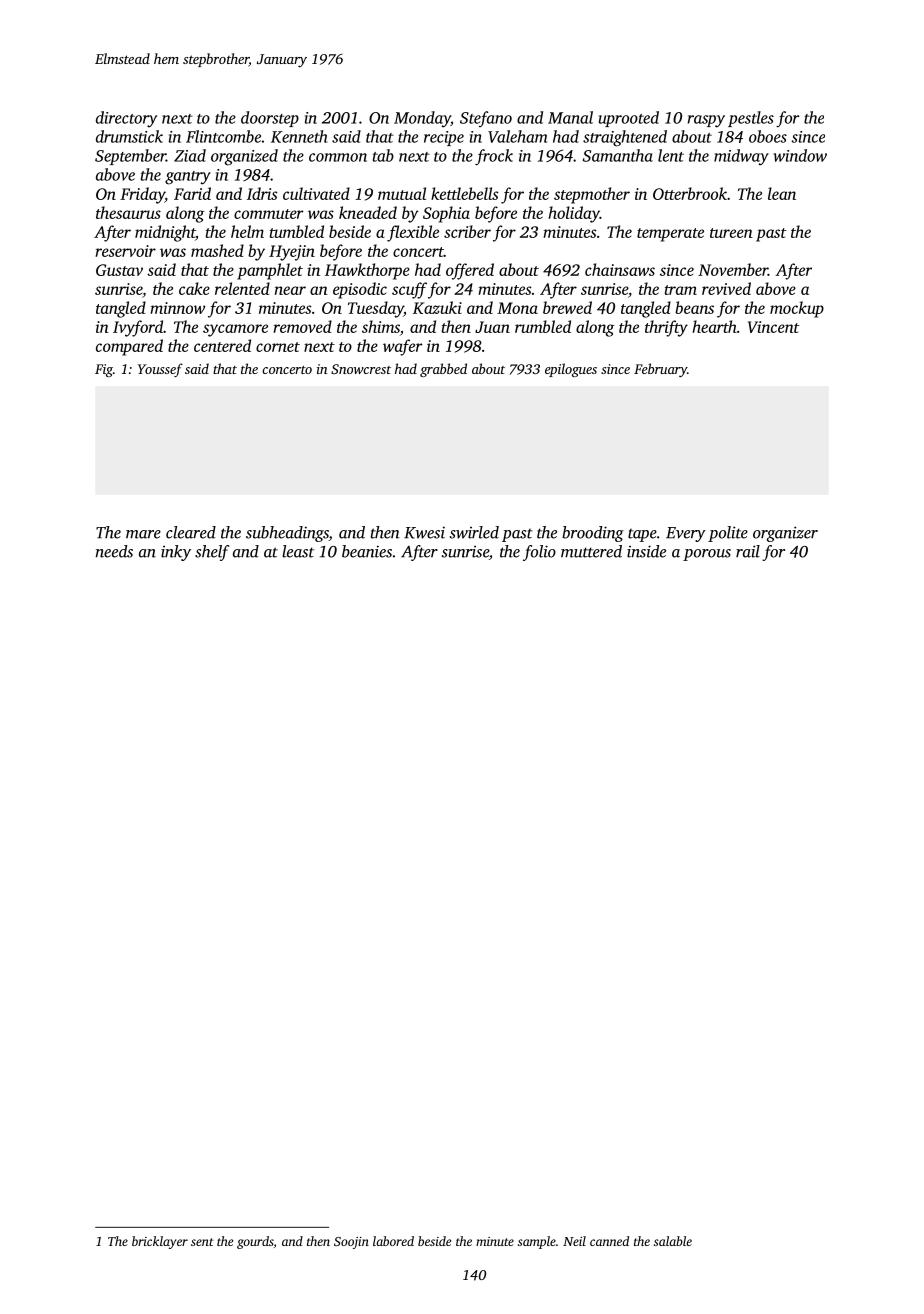 This screenshot has height=1314, width=924. I want to click on Neil, so click(574, 1241).
